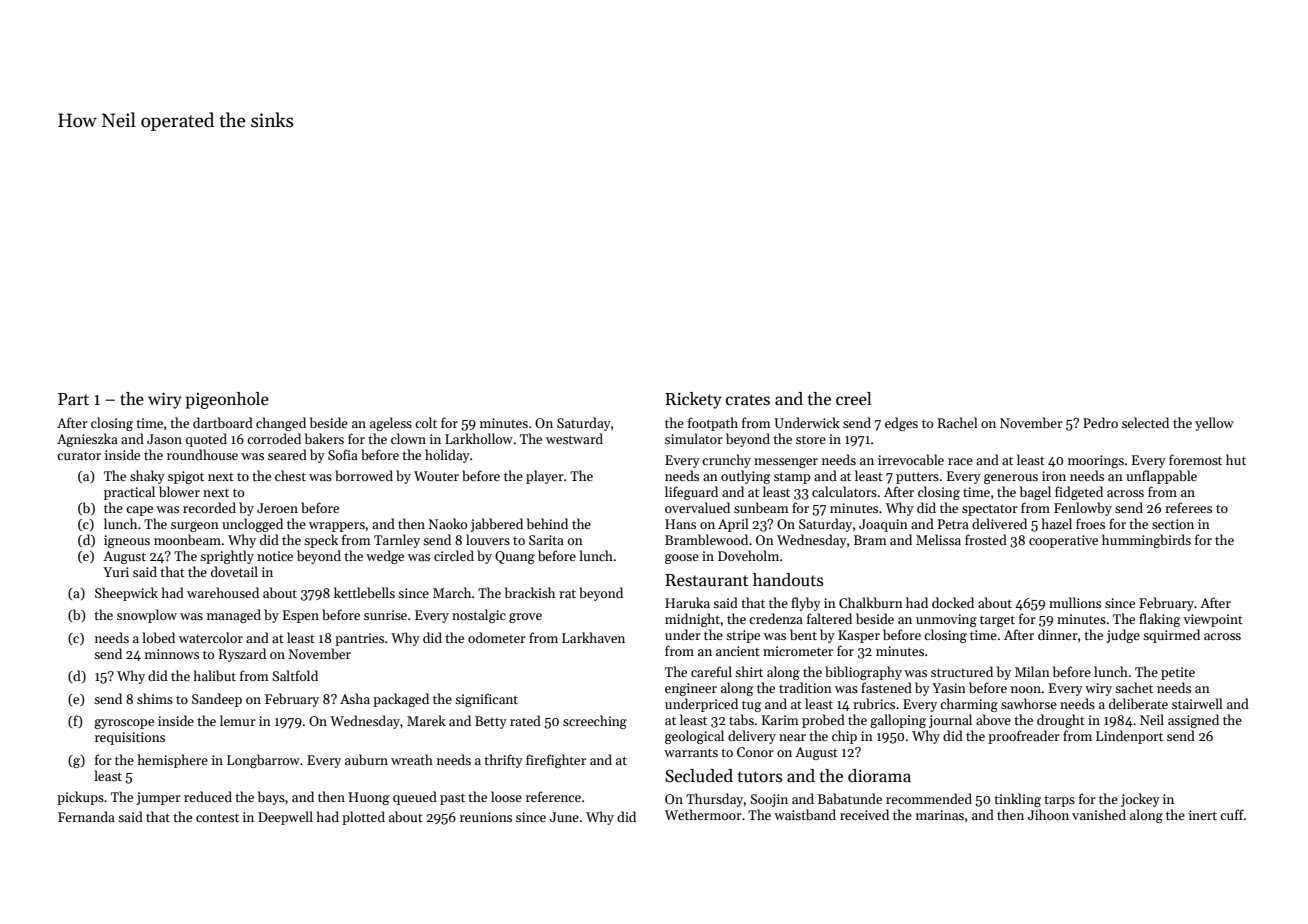 The width and height of the page is (1308, 924). Describe the element at coordinates (227, 400) in the page. I see `pigeonhole` at that location.
